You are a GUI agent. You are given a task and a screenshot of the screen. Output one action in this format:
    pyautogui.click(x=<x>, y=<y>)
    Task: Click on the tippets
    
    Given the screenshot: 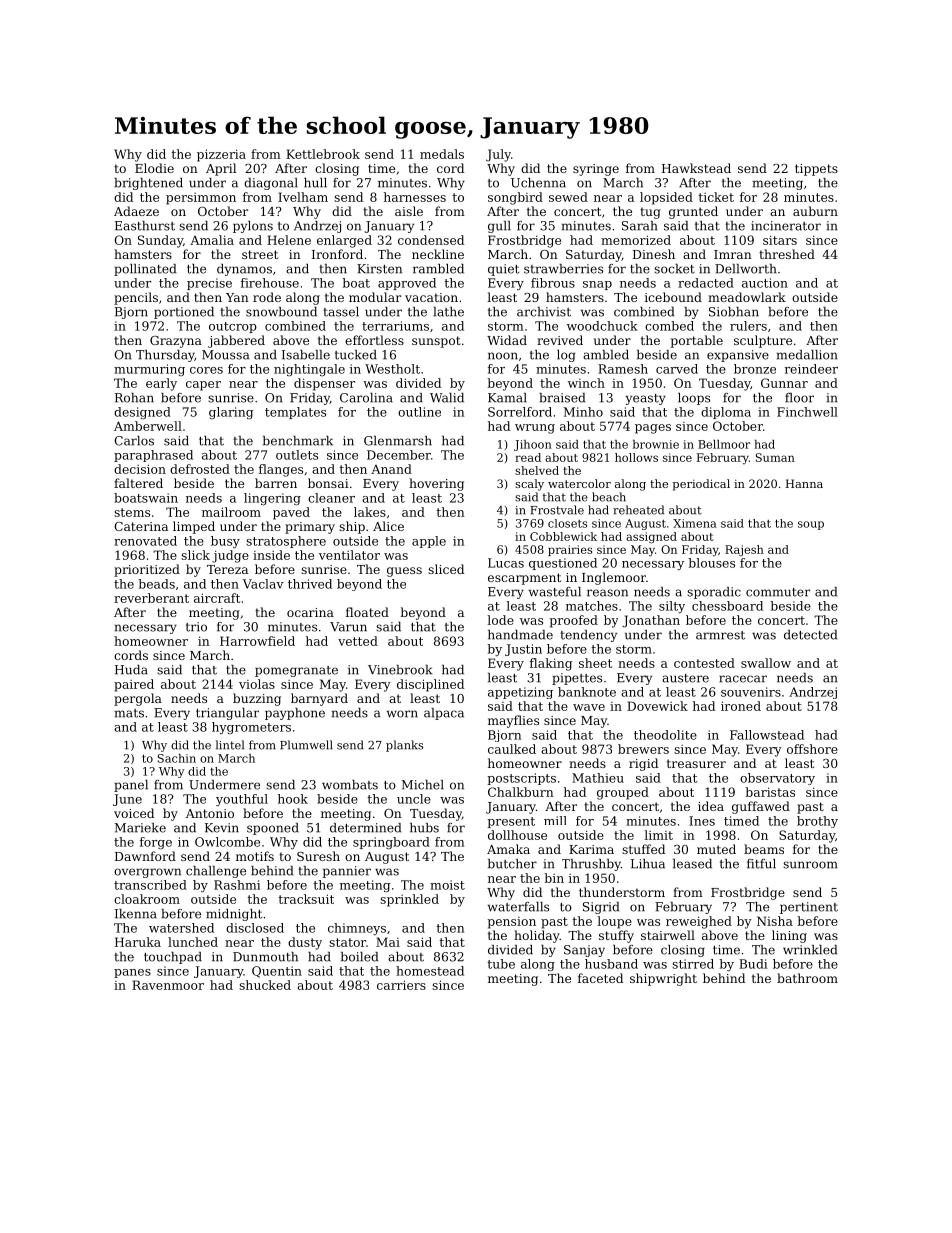 What is the action you would take?
    pyautogui.click(x=816, y=170)
